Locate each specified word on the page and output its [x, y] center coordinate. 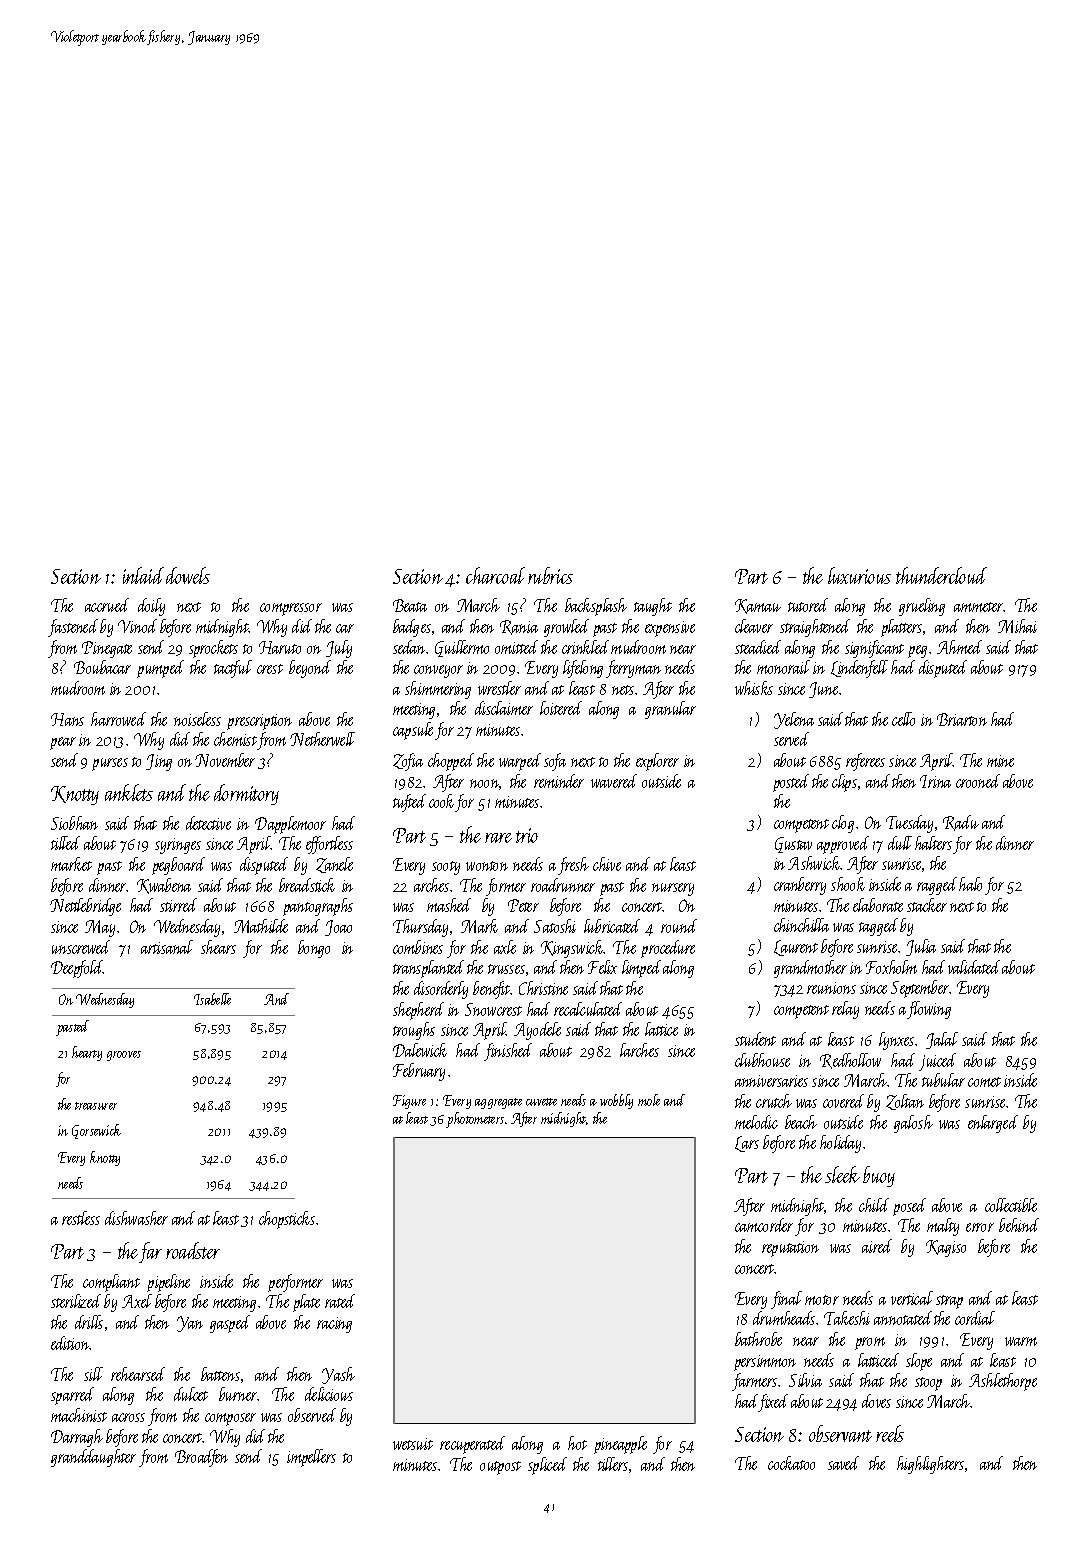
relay [845, 1010]
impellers [311, 1458]
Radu [961, 823]
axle [505, 947]
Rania [519, 627]
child [874, 1205]
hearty [87, 1053]
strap [949, 1302]
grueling [922, 607]
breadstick [307, 885]
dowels [188, 575]
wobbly [616, 1101]
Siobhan [74, 823]
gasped [230, 1324]
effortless [329, 845]
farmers [754, 1382]
